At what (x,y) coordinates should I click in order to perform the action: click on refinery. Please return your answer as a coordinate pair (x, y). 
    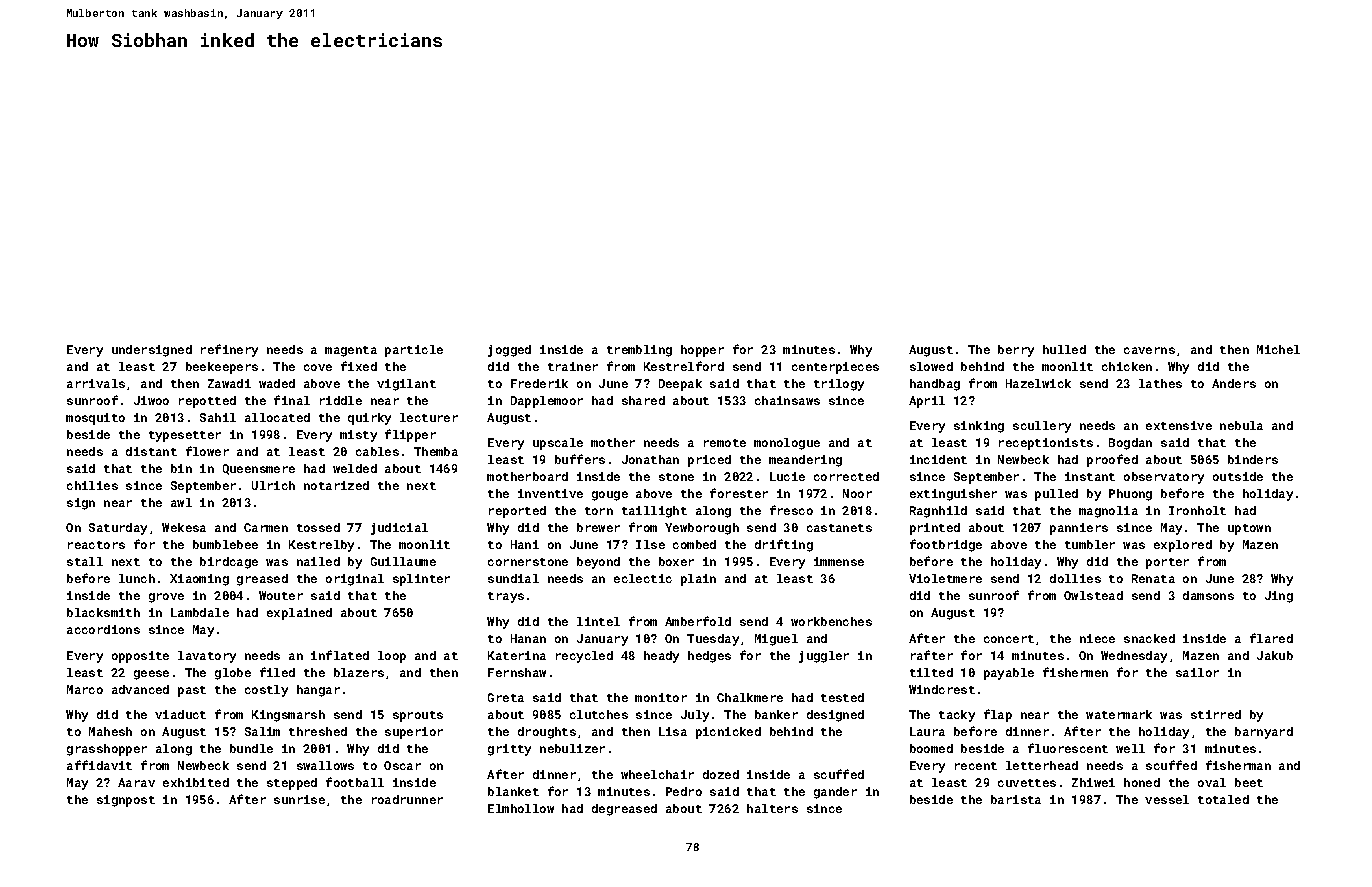
    Looking at the image, I should click on (229, 350).
